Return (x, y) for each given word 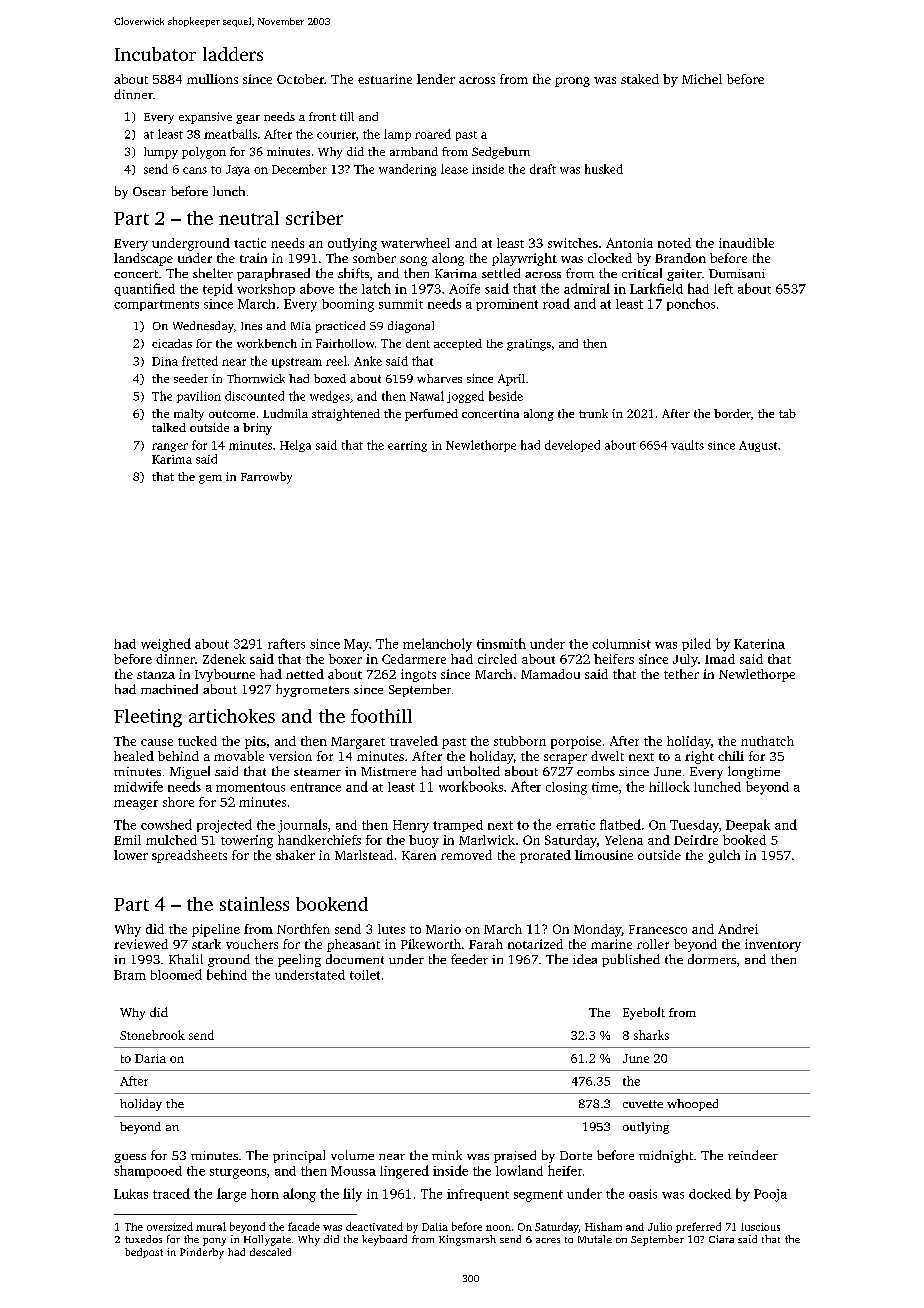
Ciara (721, 1239)
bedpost (144, 1253)
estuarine (385, 79)
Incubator (155, 54)
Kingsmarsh (467, 1240)
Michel (702, 79)
